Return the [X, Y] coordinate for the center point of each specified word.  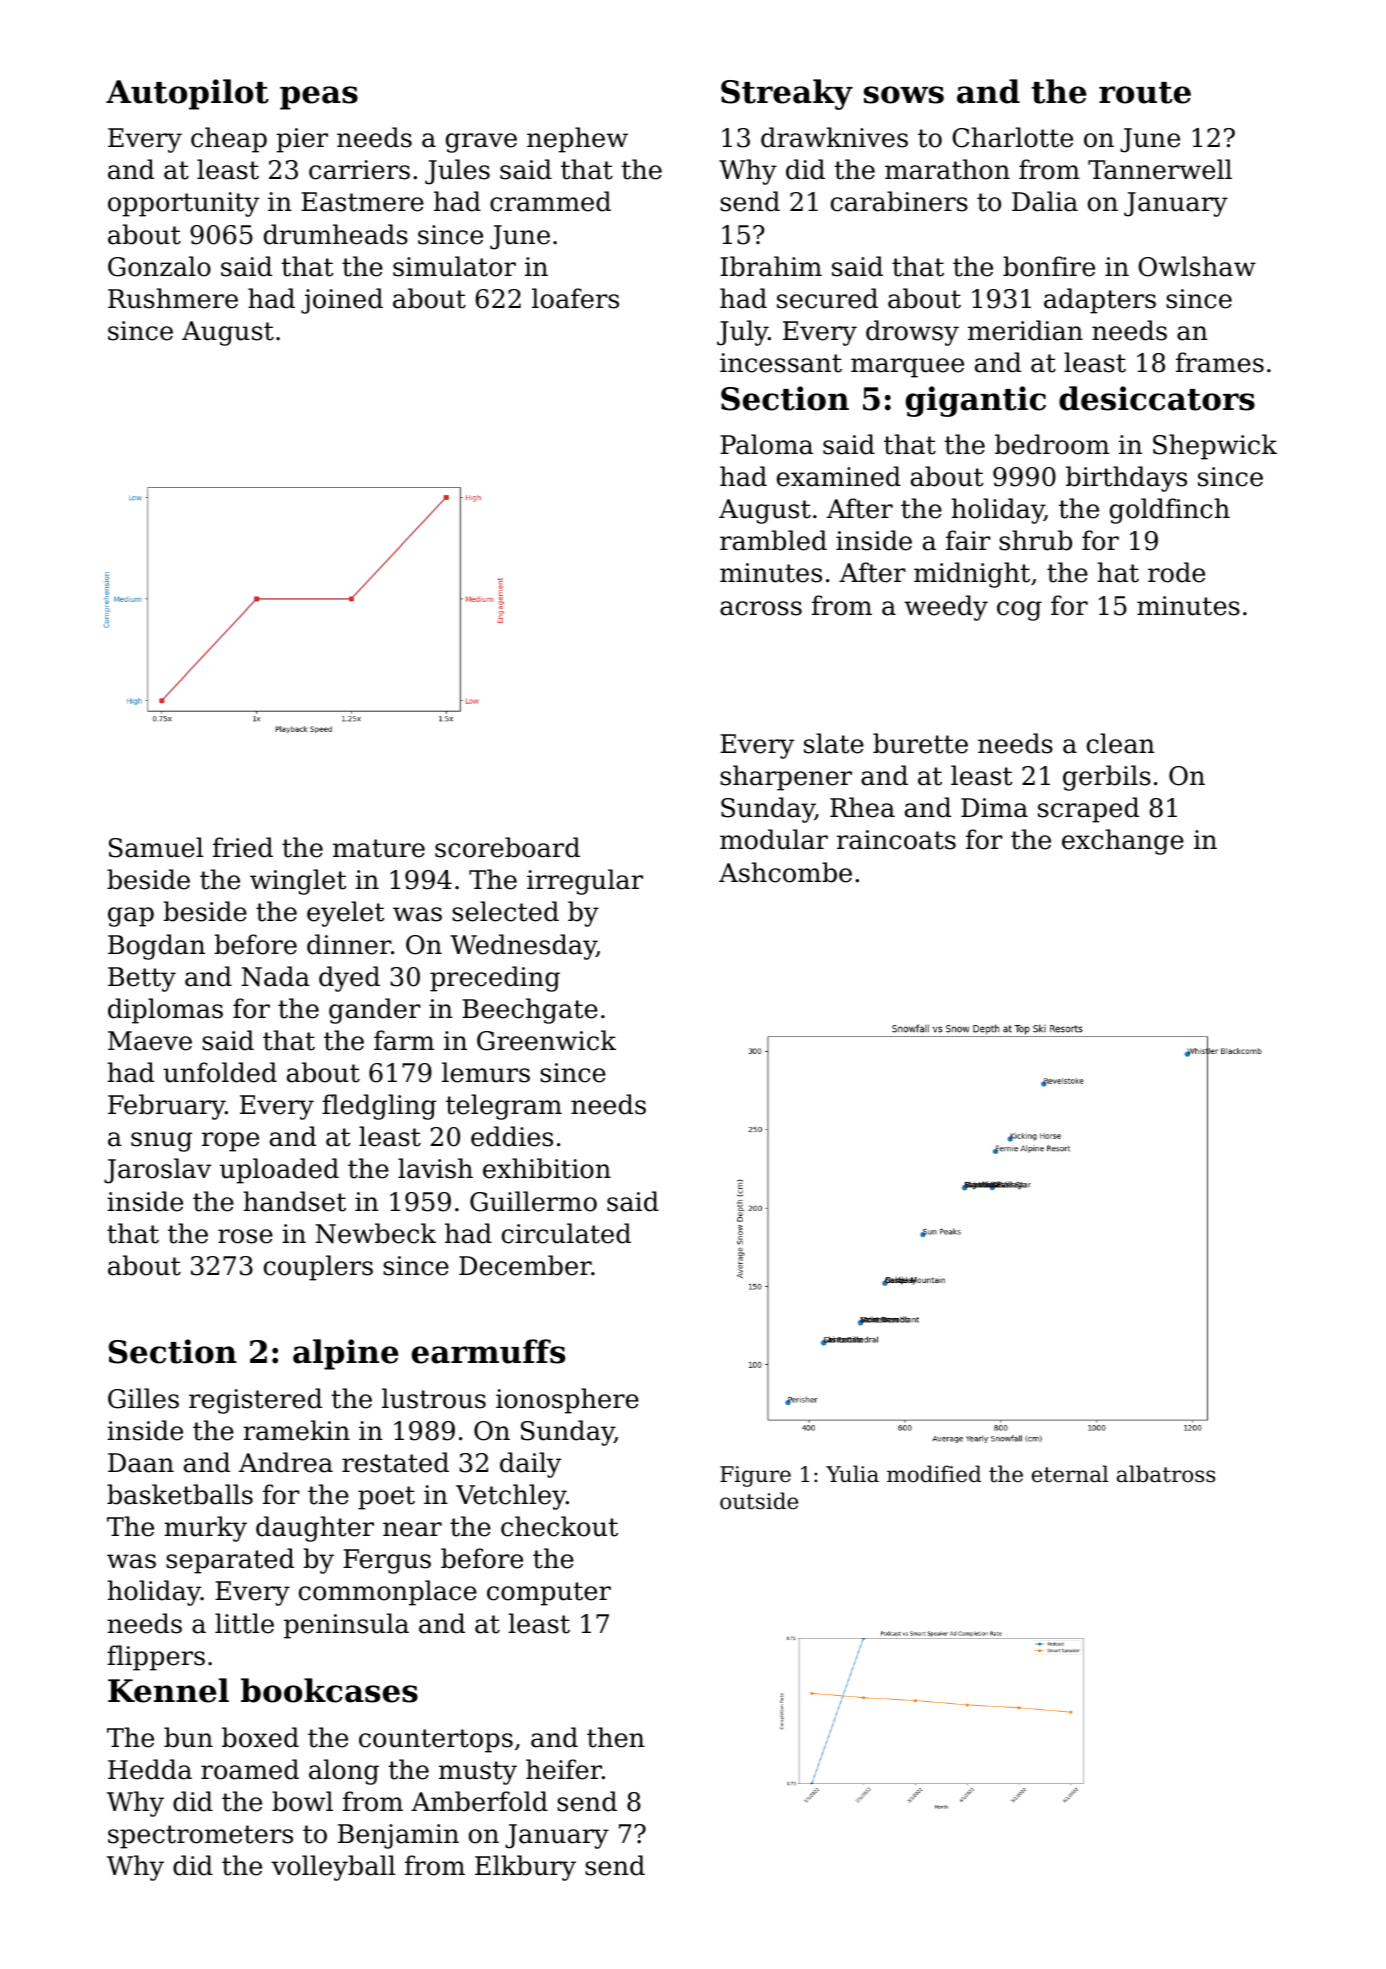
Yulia [852, 1474]
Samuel [156, 847]
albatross [1166, 1474]
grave [481, 143]
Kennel [168, 1690]
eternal [1070, 1474]
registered [255, 1401]
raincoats [896, 840]
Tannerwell [1160, 169]
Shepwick [1215, 447]
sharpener [786, 778]
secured [827, 298]
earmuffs [488, 1351]
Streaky [787, 94]
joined [342, 301]
